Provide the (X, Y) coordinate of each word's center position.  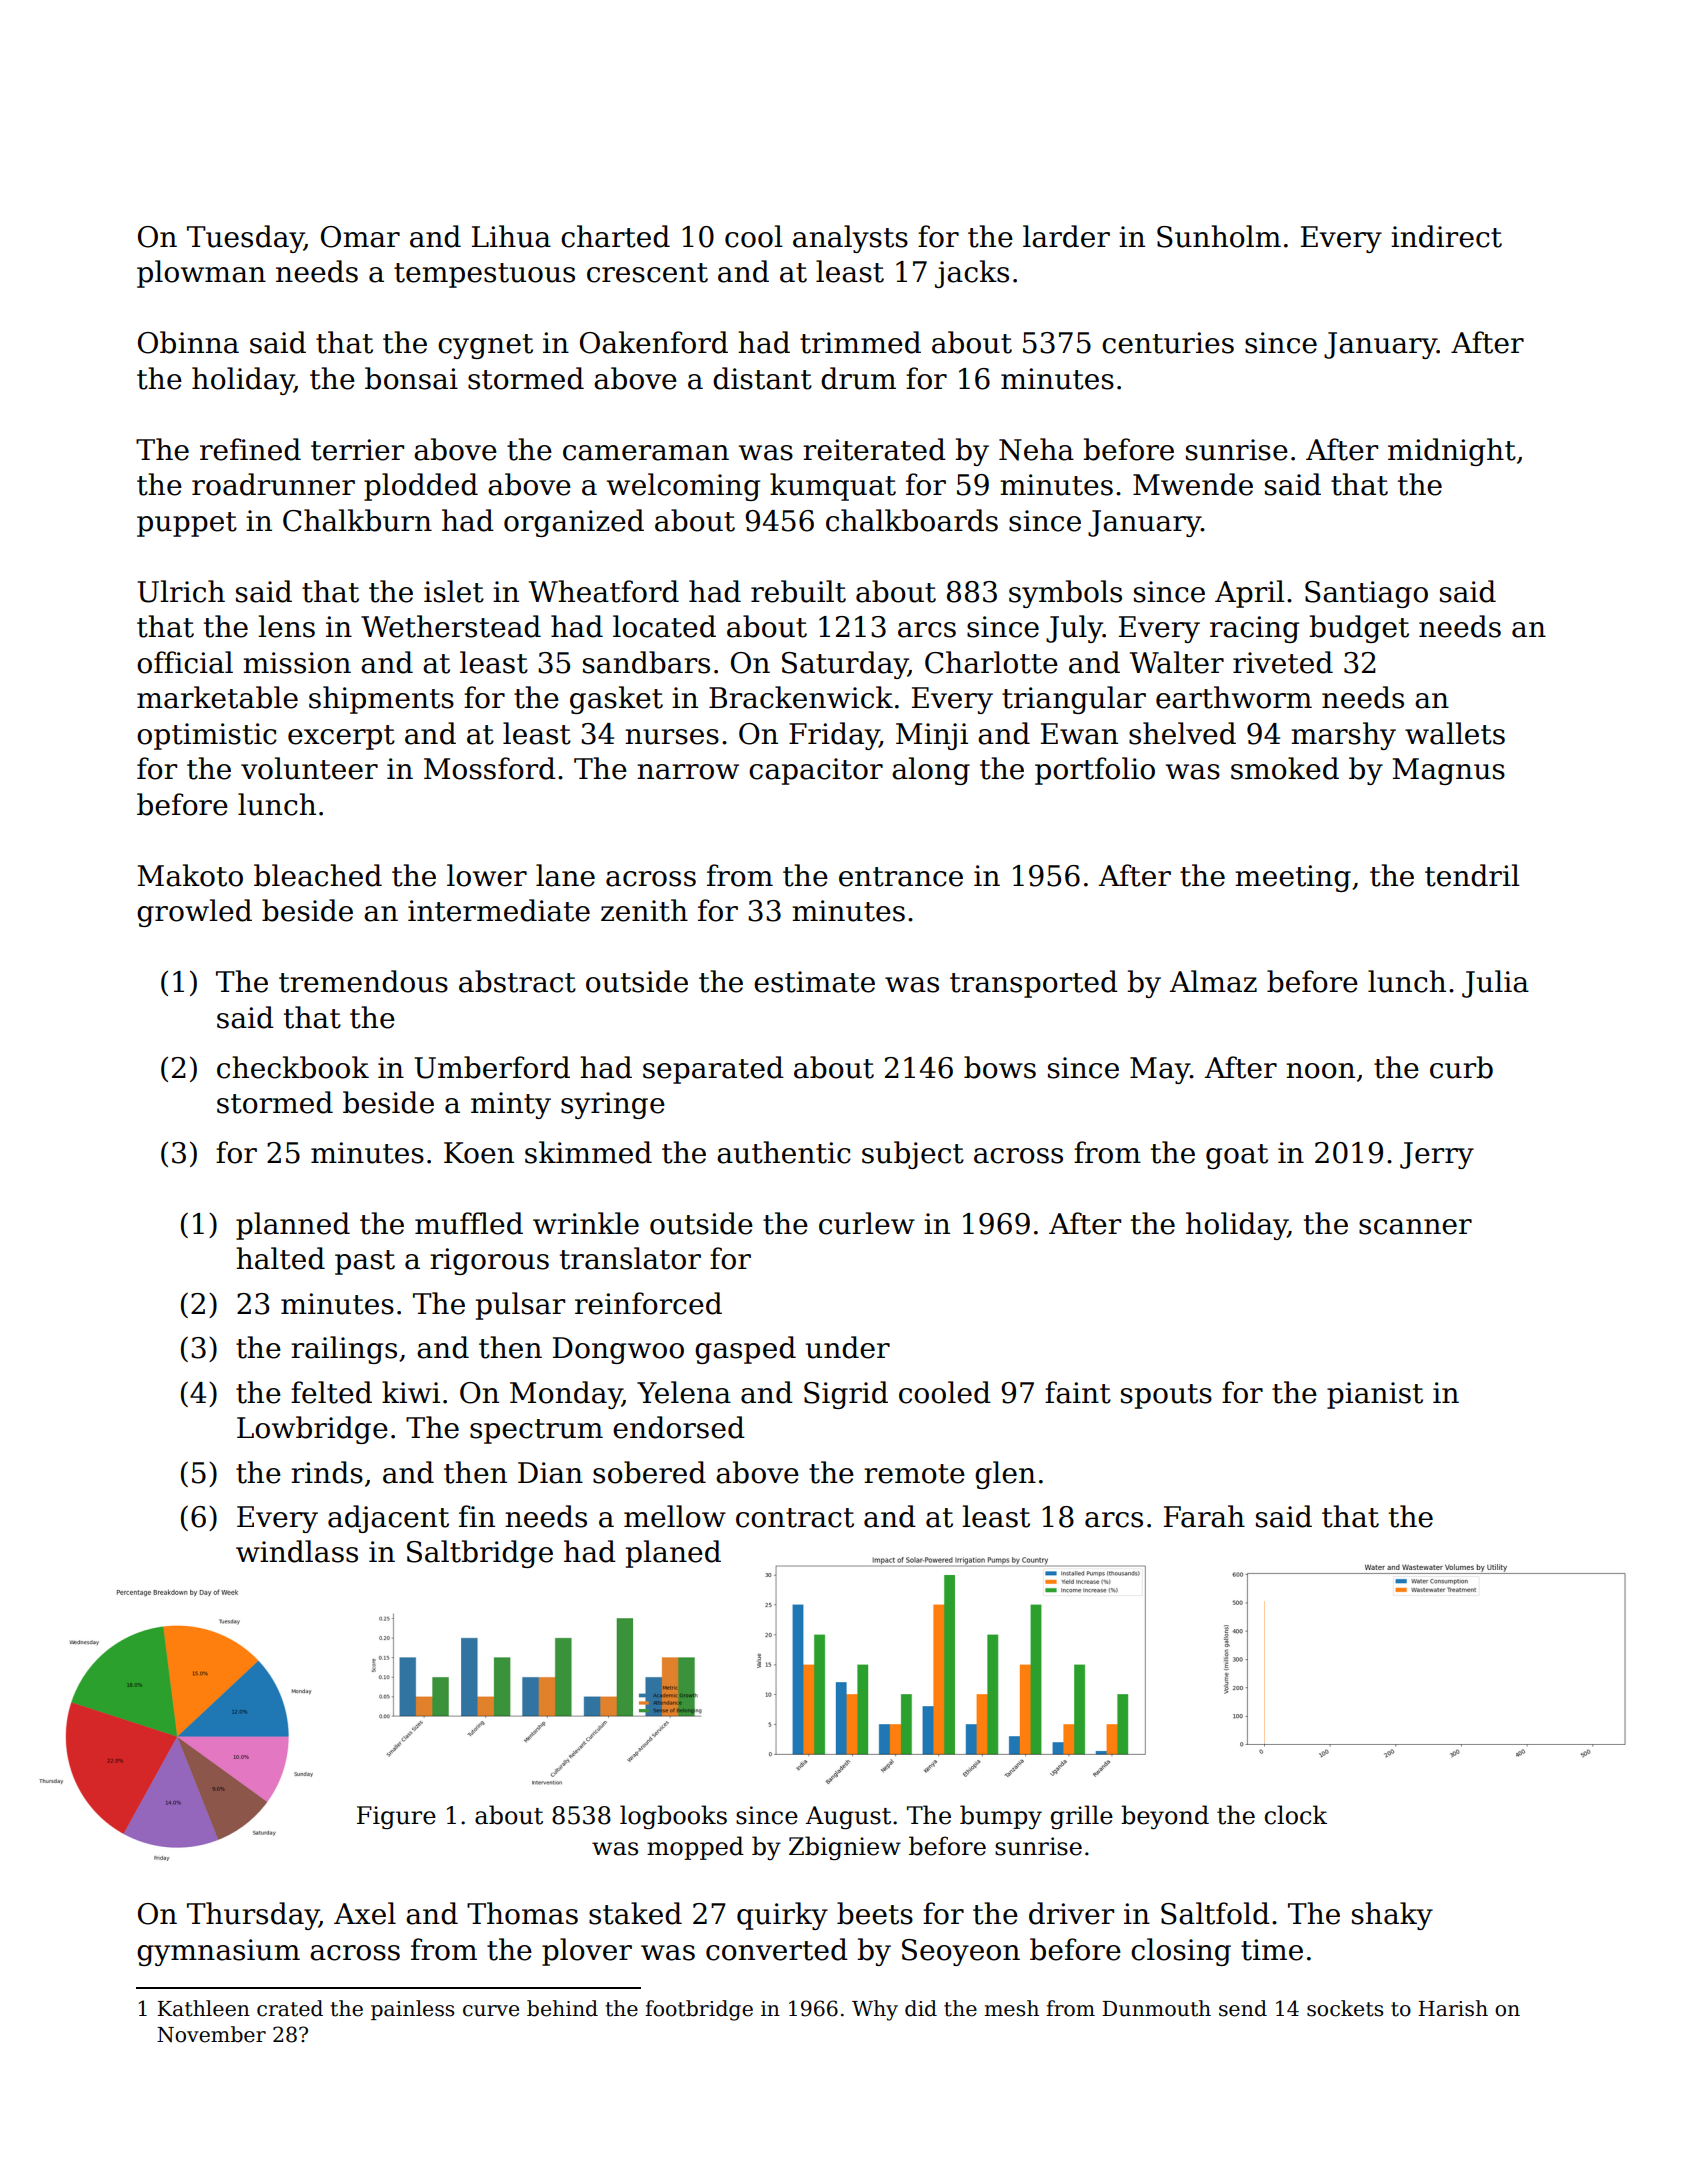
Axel (365, 1913)
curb (1461, 1067)
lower (487, 875)
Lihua (511, 236)
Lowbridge (312, 1430)
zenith (644, 910)
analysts (850, 239)
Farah (1204, 1516)
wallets (1455, 733)
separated (713, 1070)
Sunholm (1219, 236)
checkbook (293, 1067)
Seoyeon (961, 1952)
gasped (745, 1350)
